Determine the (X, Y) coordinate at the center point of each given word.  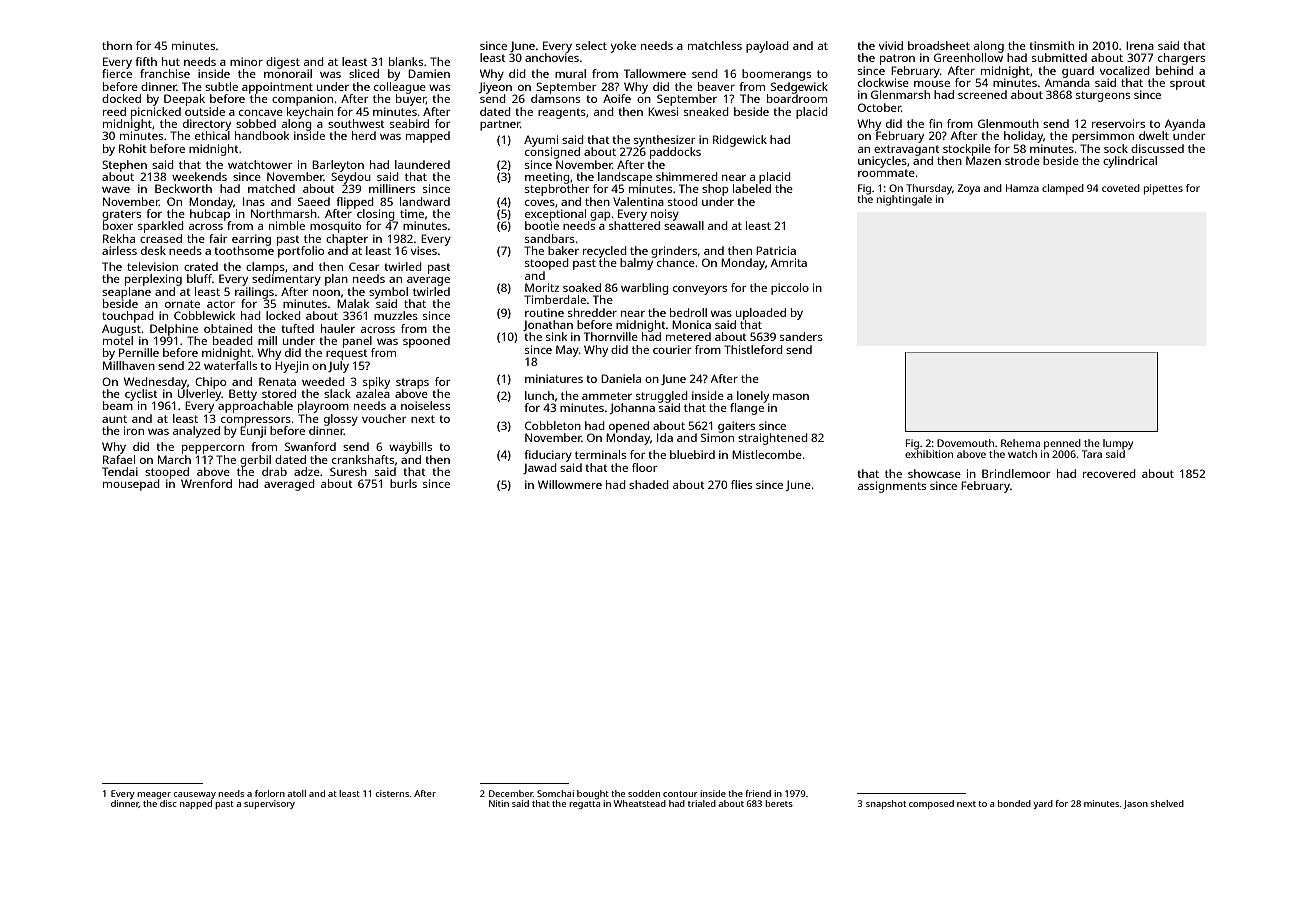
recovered (1109, 473)
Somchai (555, 793)
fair (218, 238)
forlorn (270, 793)
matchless (715, 45)
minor (246, 61)
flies (741, 484)
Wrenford (206, 483)
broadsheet (939, 45)
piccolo (790, 289)
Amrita (789, 262)
